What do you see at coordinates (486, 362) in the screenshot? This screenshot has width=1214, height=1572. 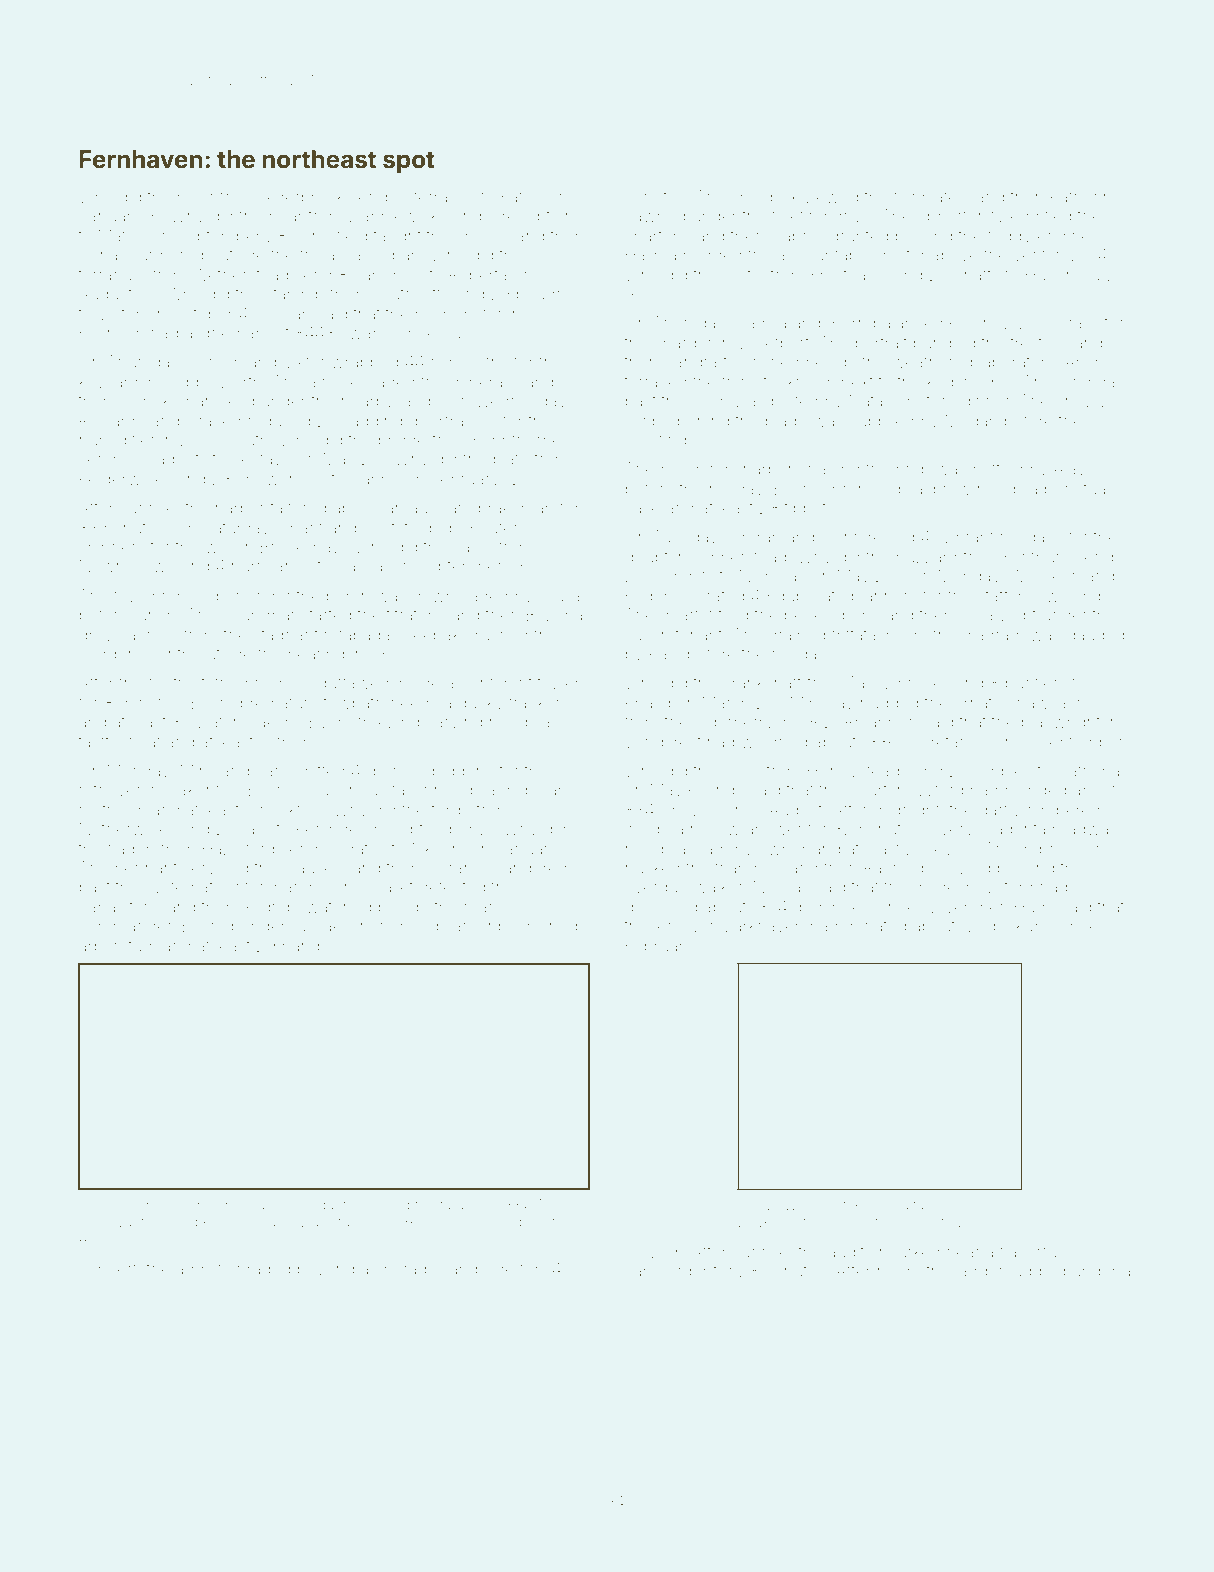 I see `sloths` at bounding box center [486, 362].
